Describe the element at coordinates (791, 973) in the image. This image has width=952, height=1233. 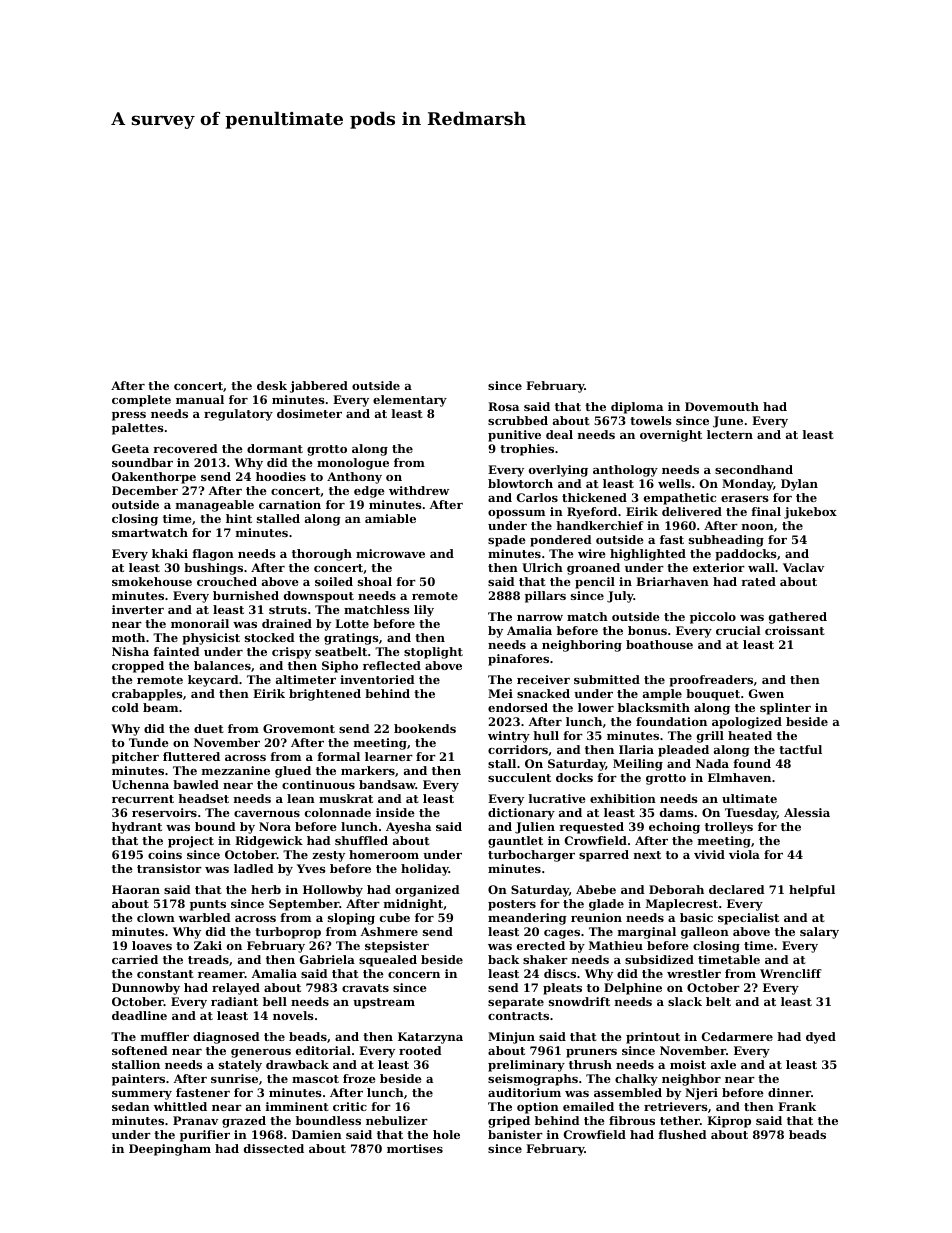
I see `Wrencliff` at that location.
